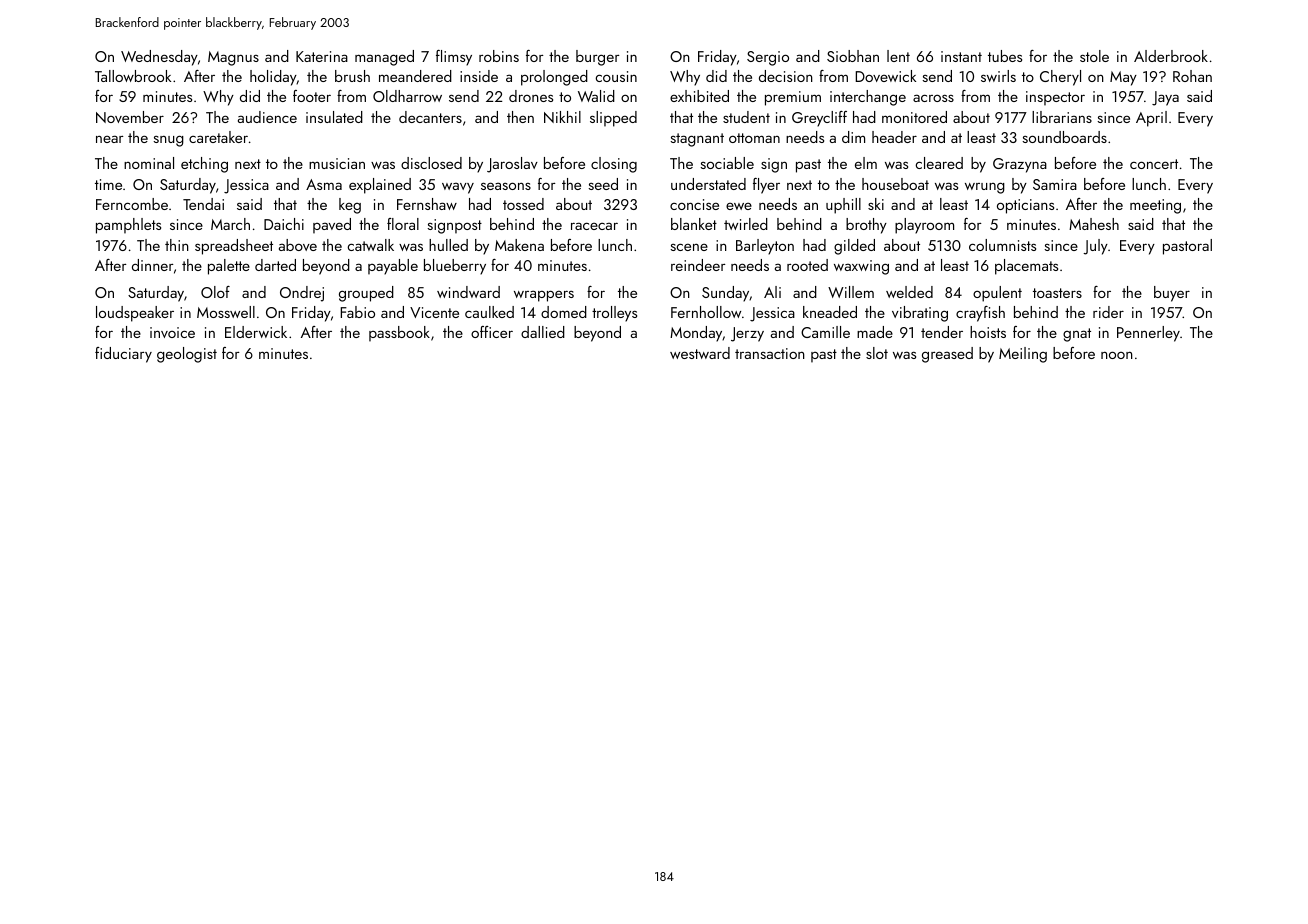 The image size is (1308, 924). I want to click on soundboards, so click(1064, 137).
